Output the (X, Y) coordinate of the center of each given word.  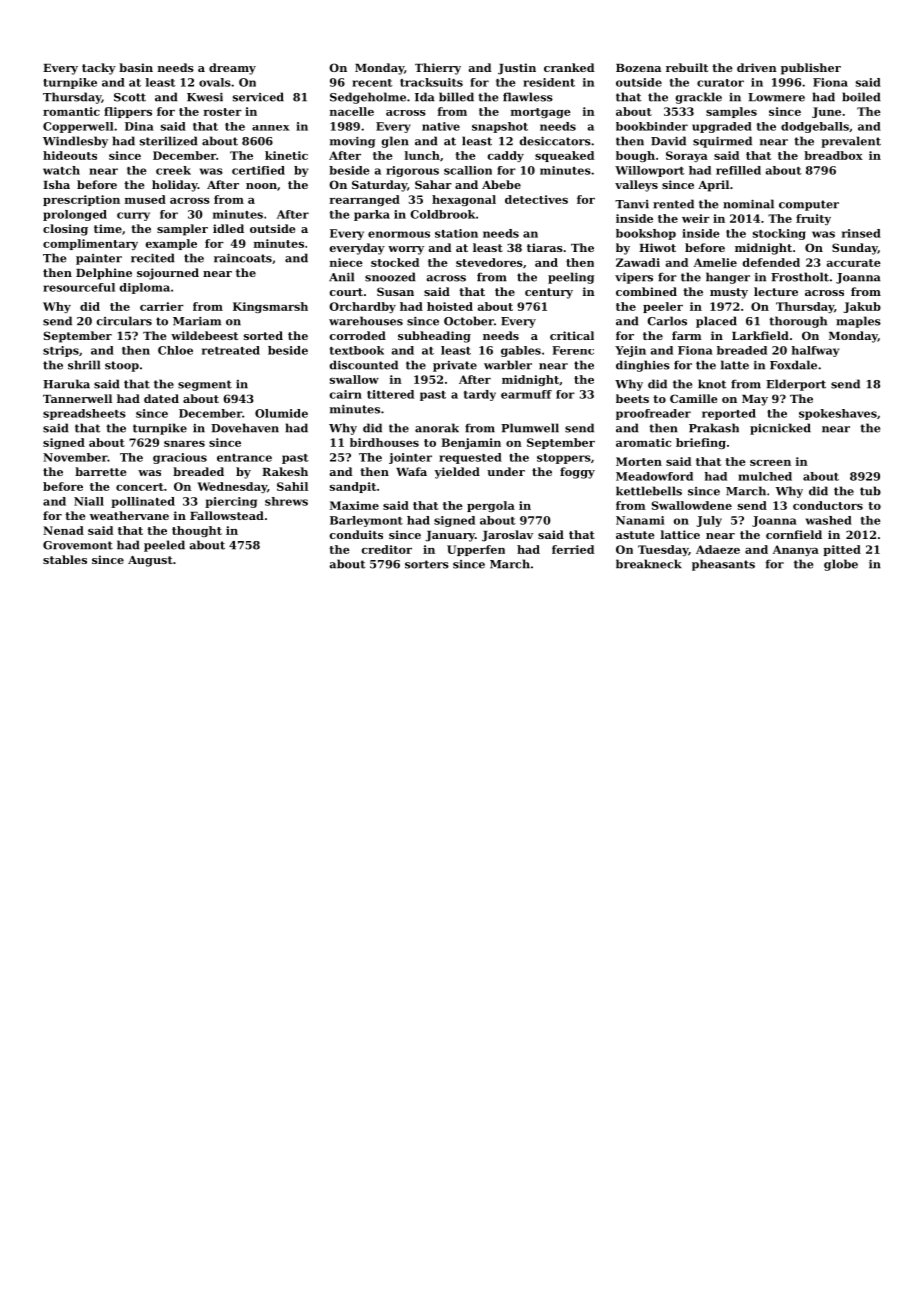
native (441, 126)
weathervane (129, 515)
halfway (815, 351)
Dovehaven (245, 428)
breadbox (833, 155)
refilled (738, 170)
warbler (508, 365)
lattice (680, 534)
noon (261, 186)
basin (136, 67)
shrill (84, 365)
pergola (491, 506)
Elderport (796, 385)
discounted (364, 365)
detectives (536, 199)
